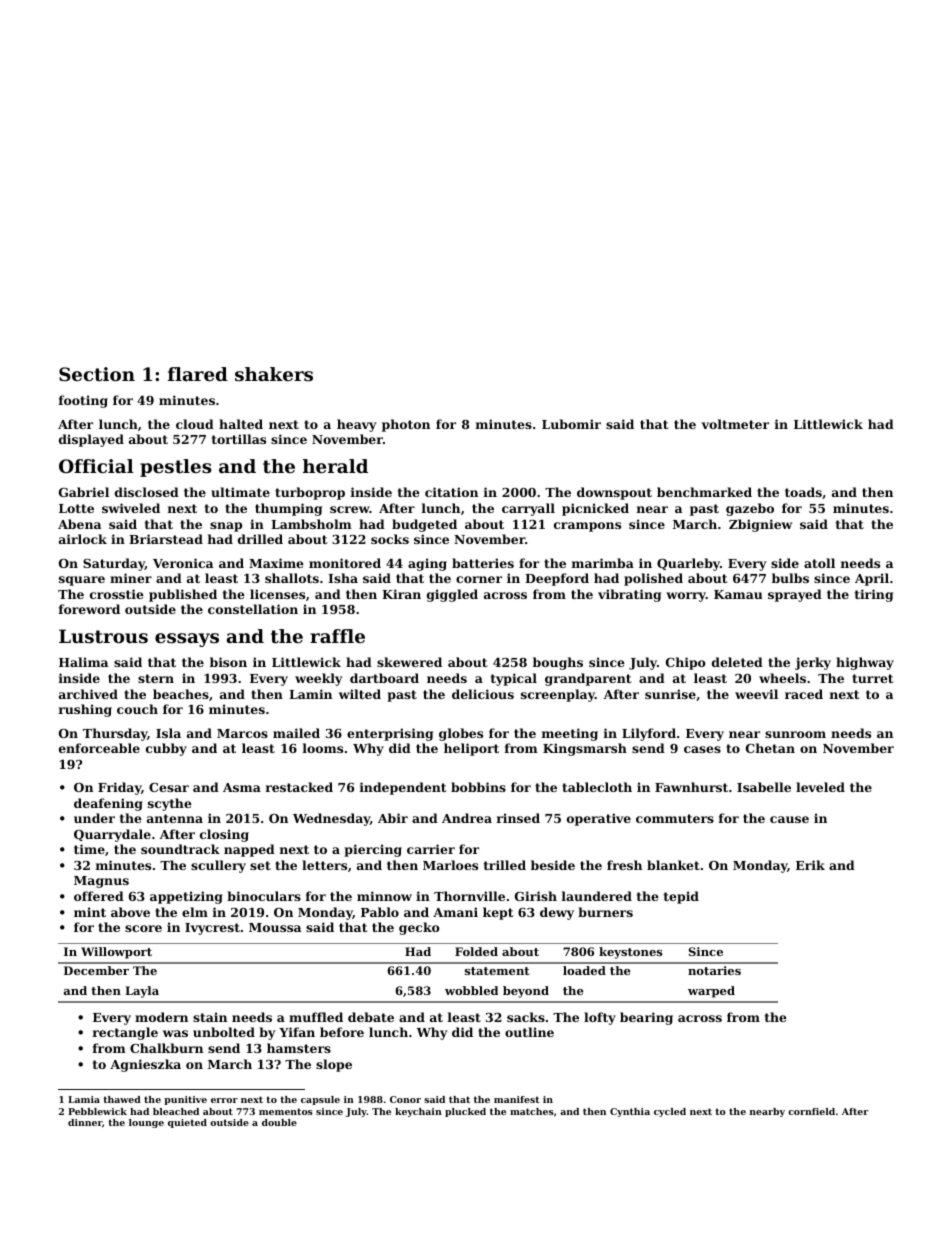 The image size is (952, 1233). What do you see at coordinates (198, 374) in the image?
I see `flared` at bounding box center [198, 374].
